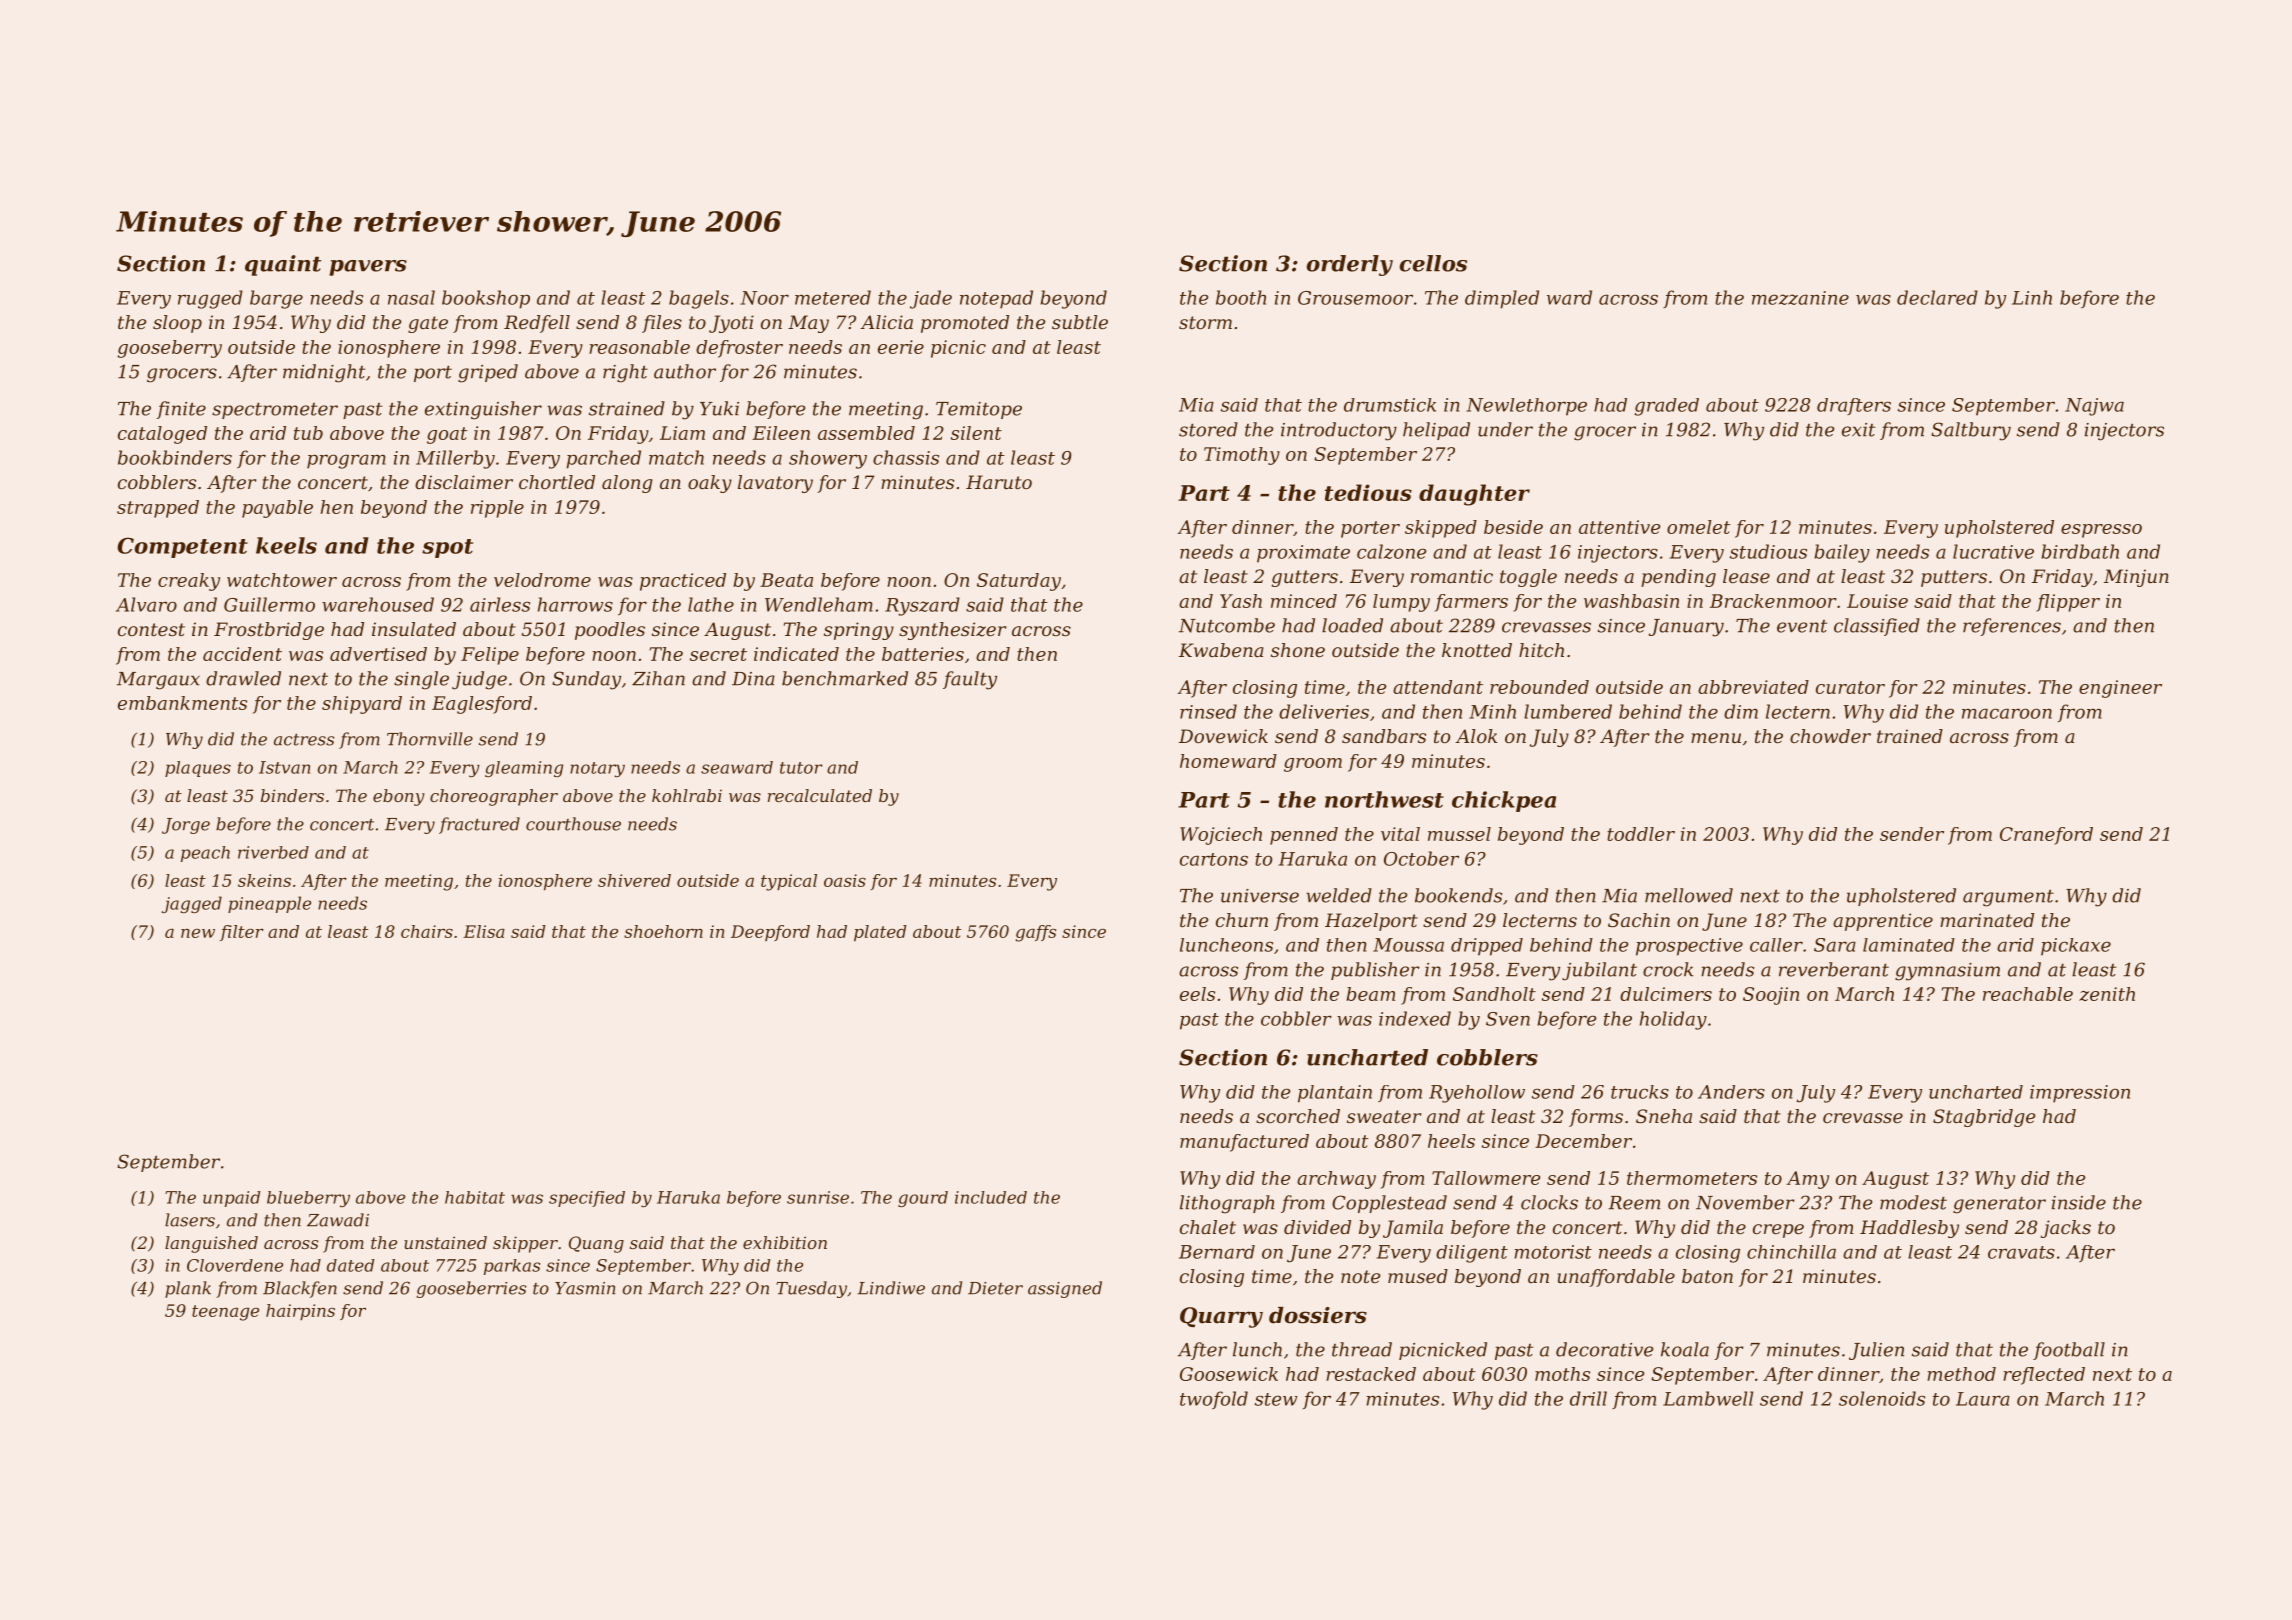 The height and width of the document is (1620, 2292). Describe the element at coordinates (368, 268) in the document. I see `pavers` at that location.
